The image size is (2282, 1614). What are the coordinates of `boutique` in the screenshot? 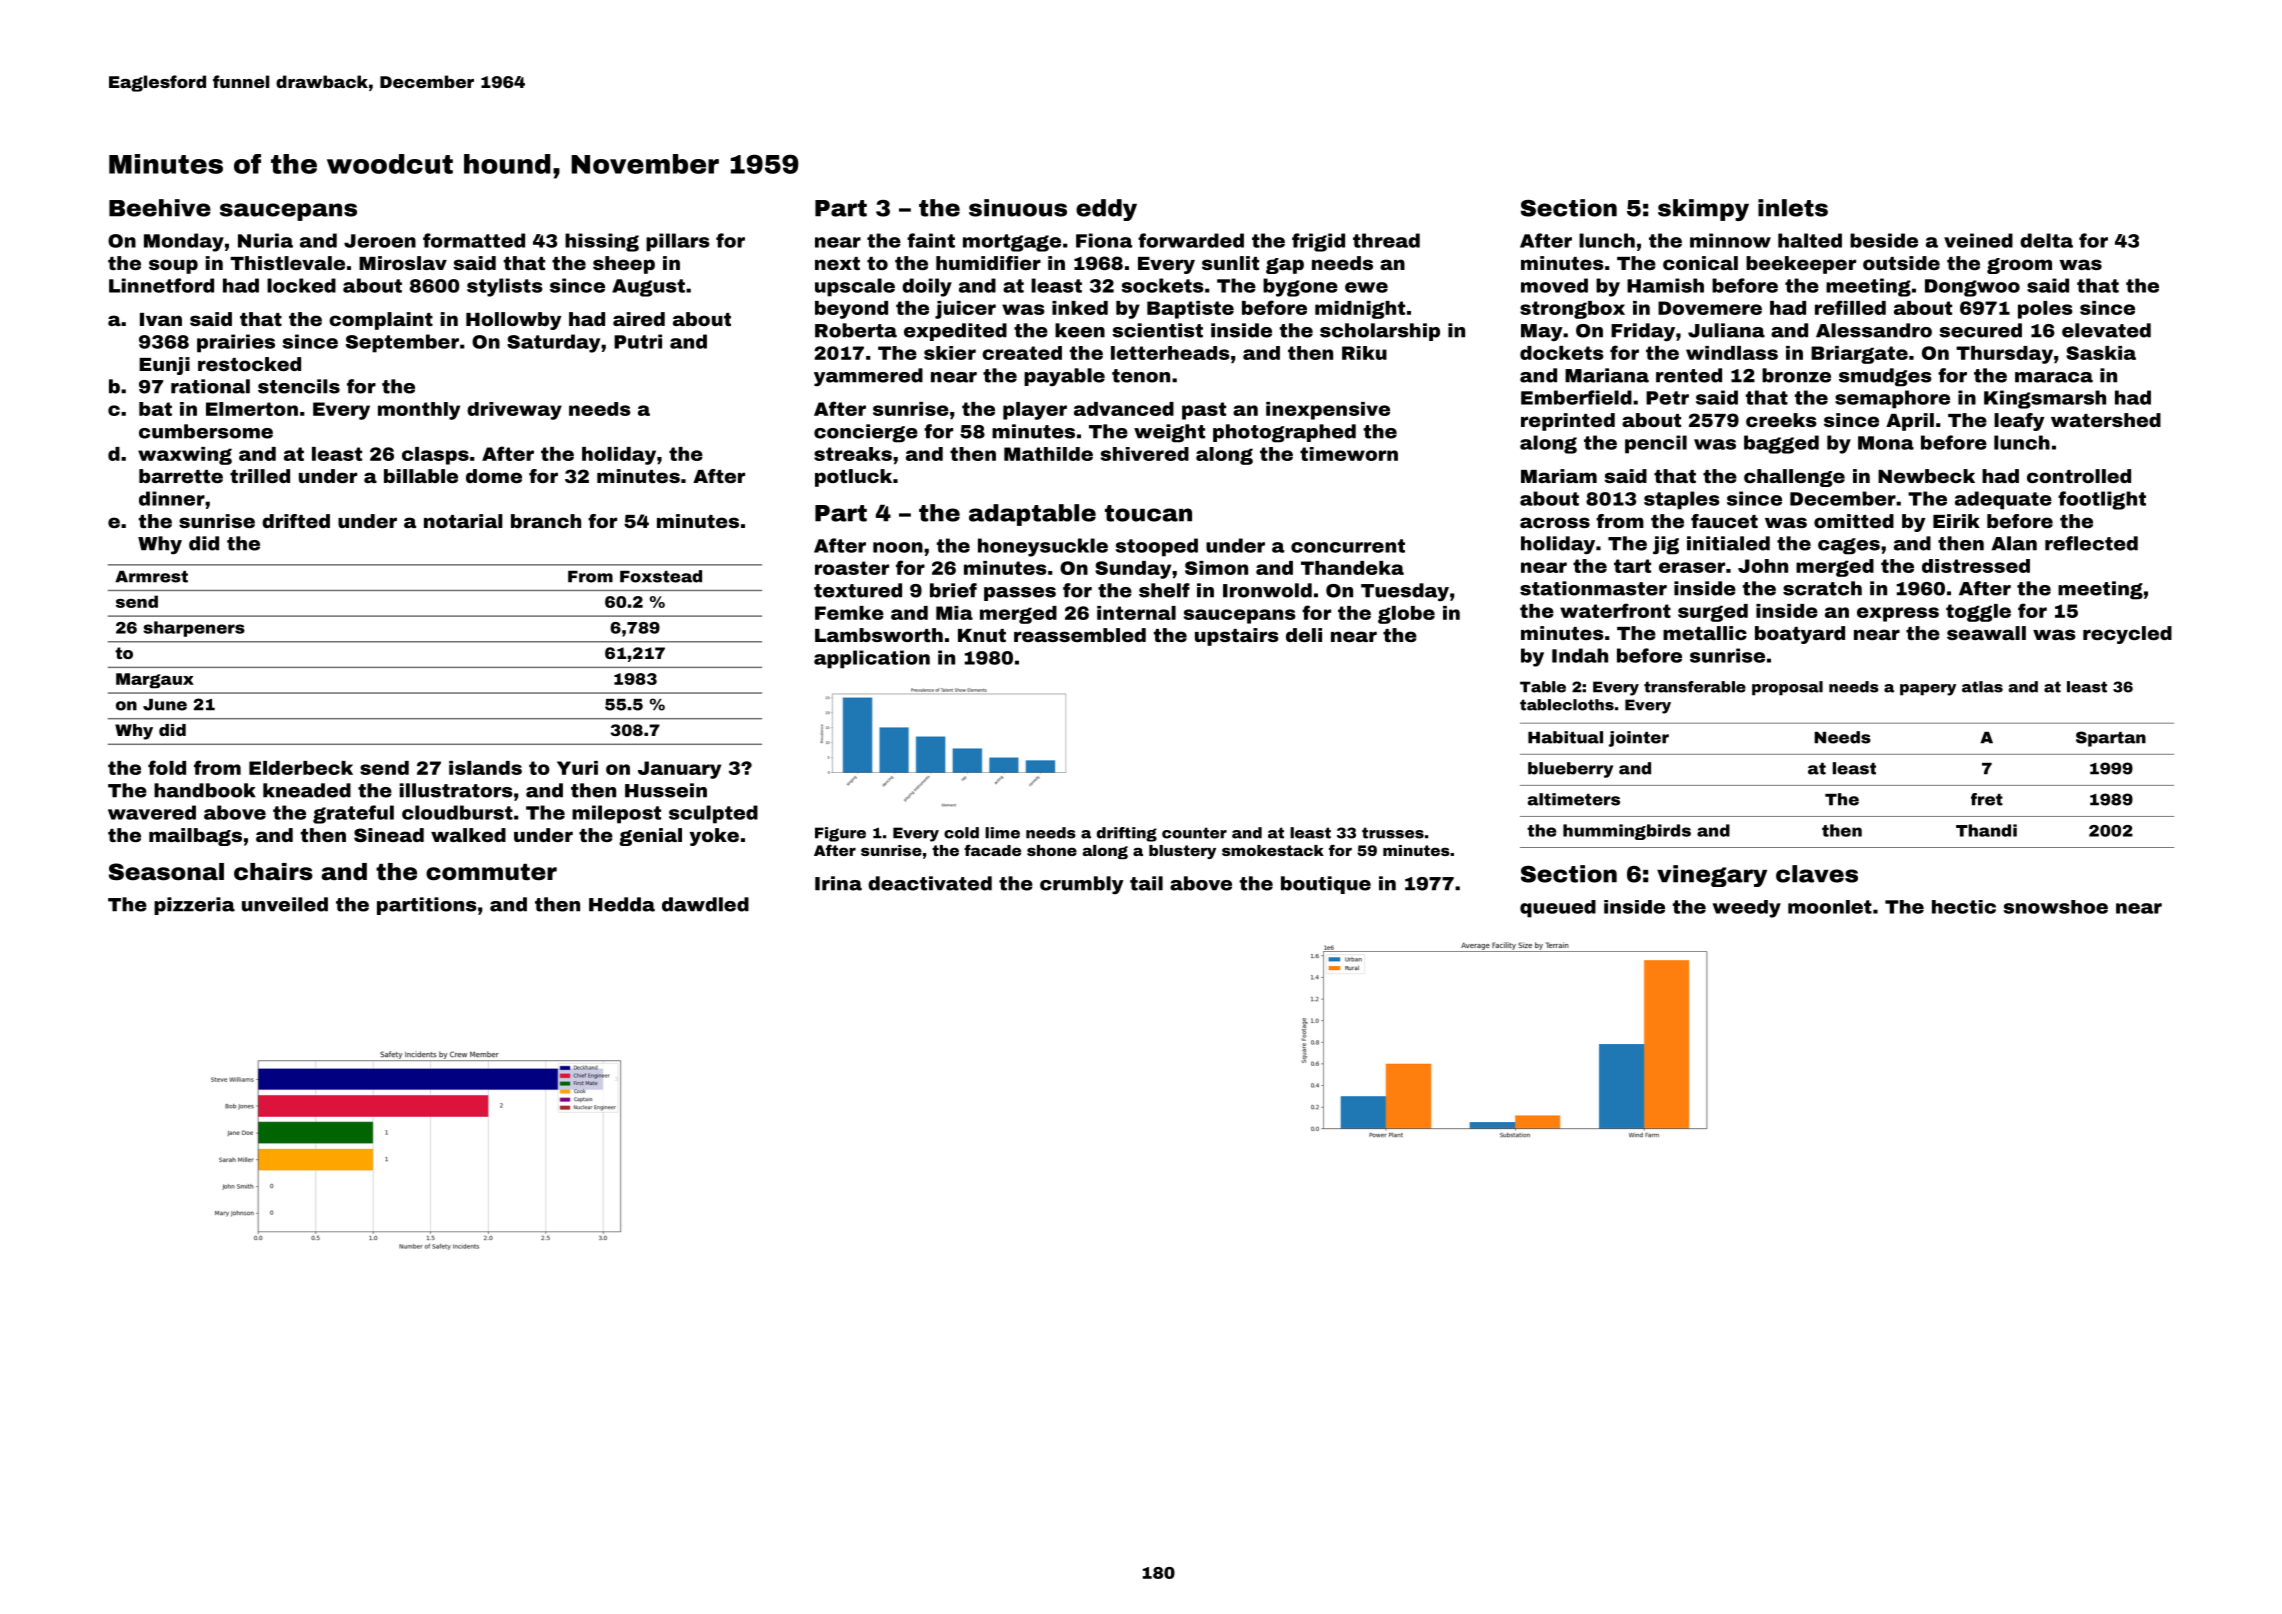 It's located at (1326, 885).
